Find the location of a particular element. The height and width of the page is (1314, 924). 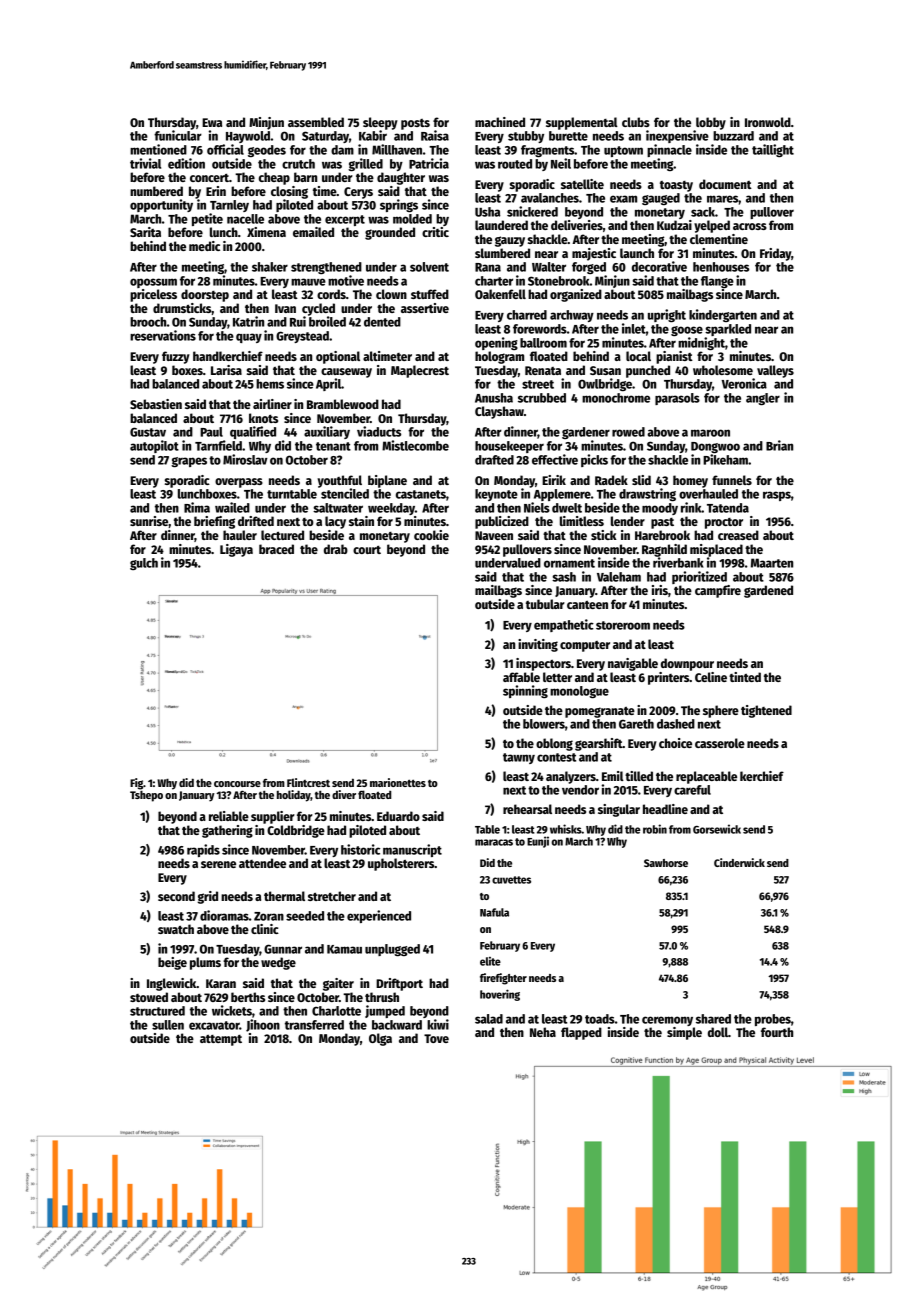

effective is located at coordinates (555, 459).
